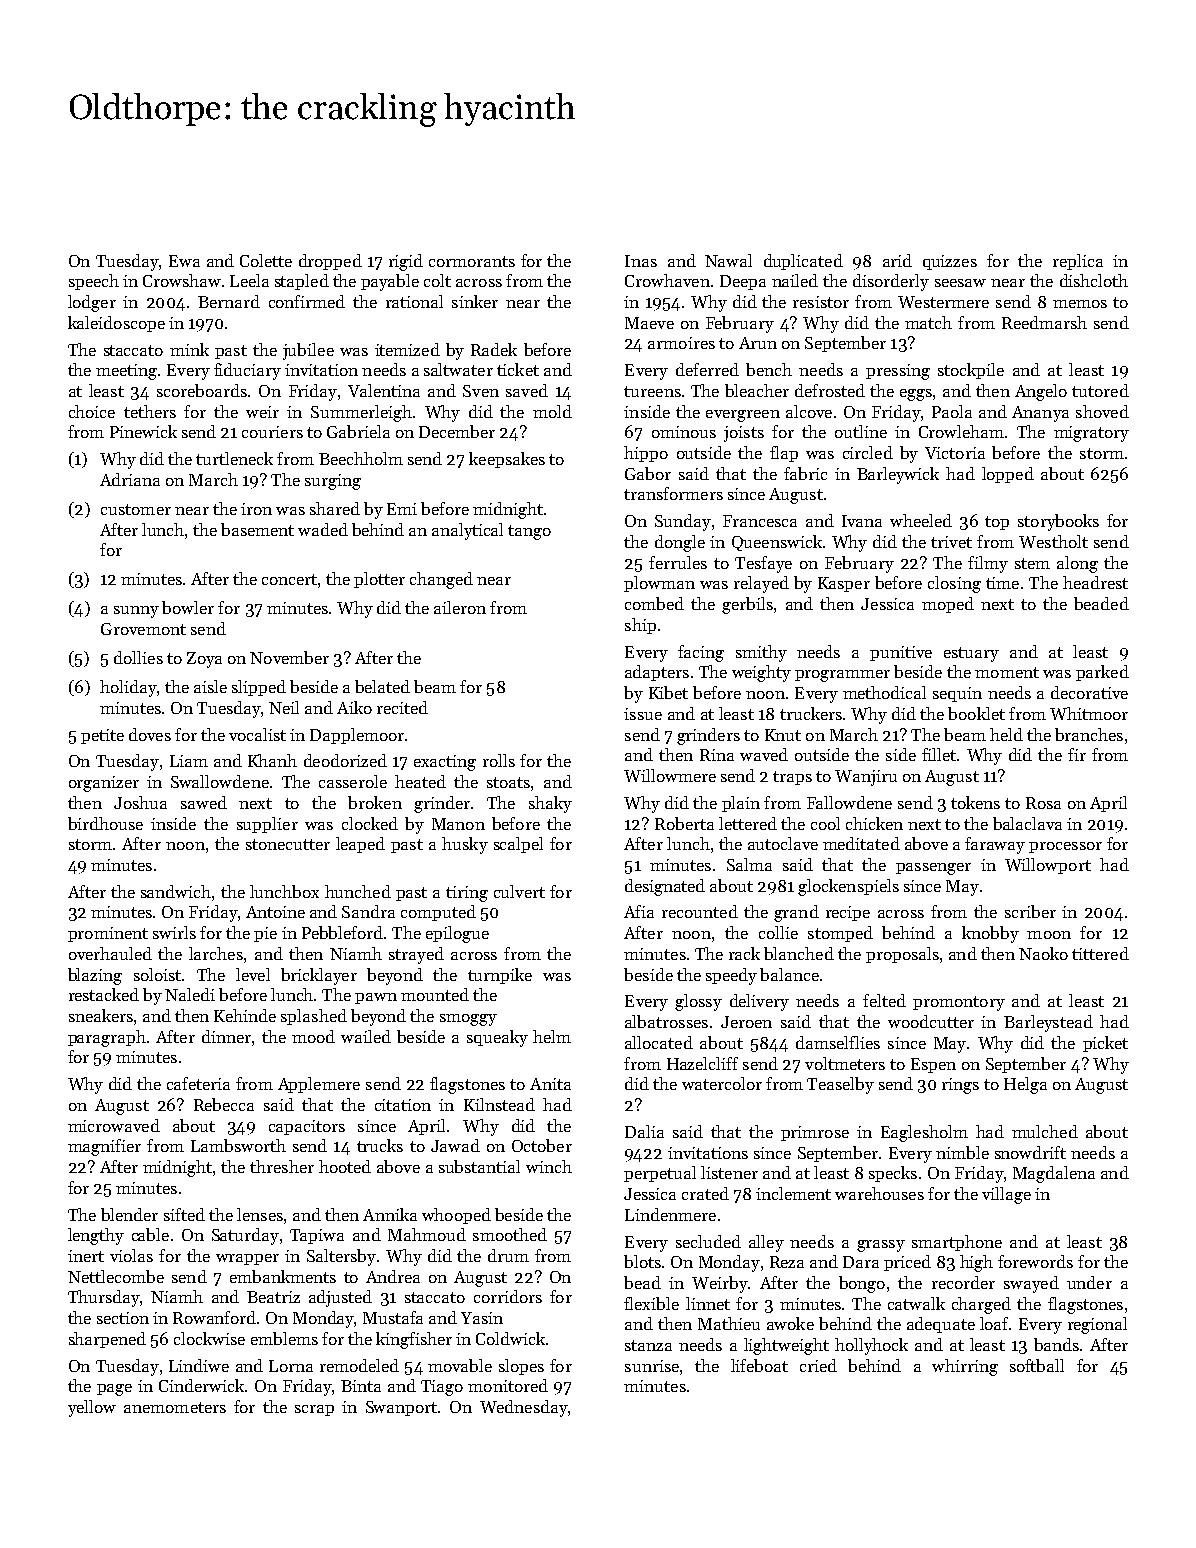 The height and width of the screenshot is (1548, 1196). Describe the element at coordinates (524, 1408) in the screenshot. I see `Wednesday` at that location.
